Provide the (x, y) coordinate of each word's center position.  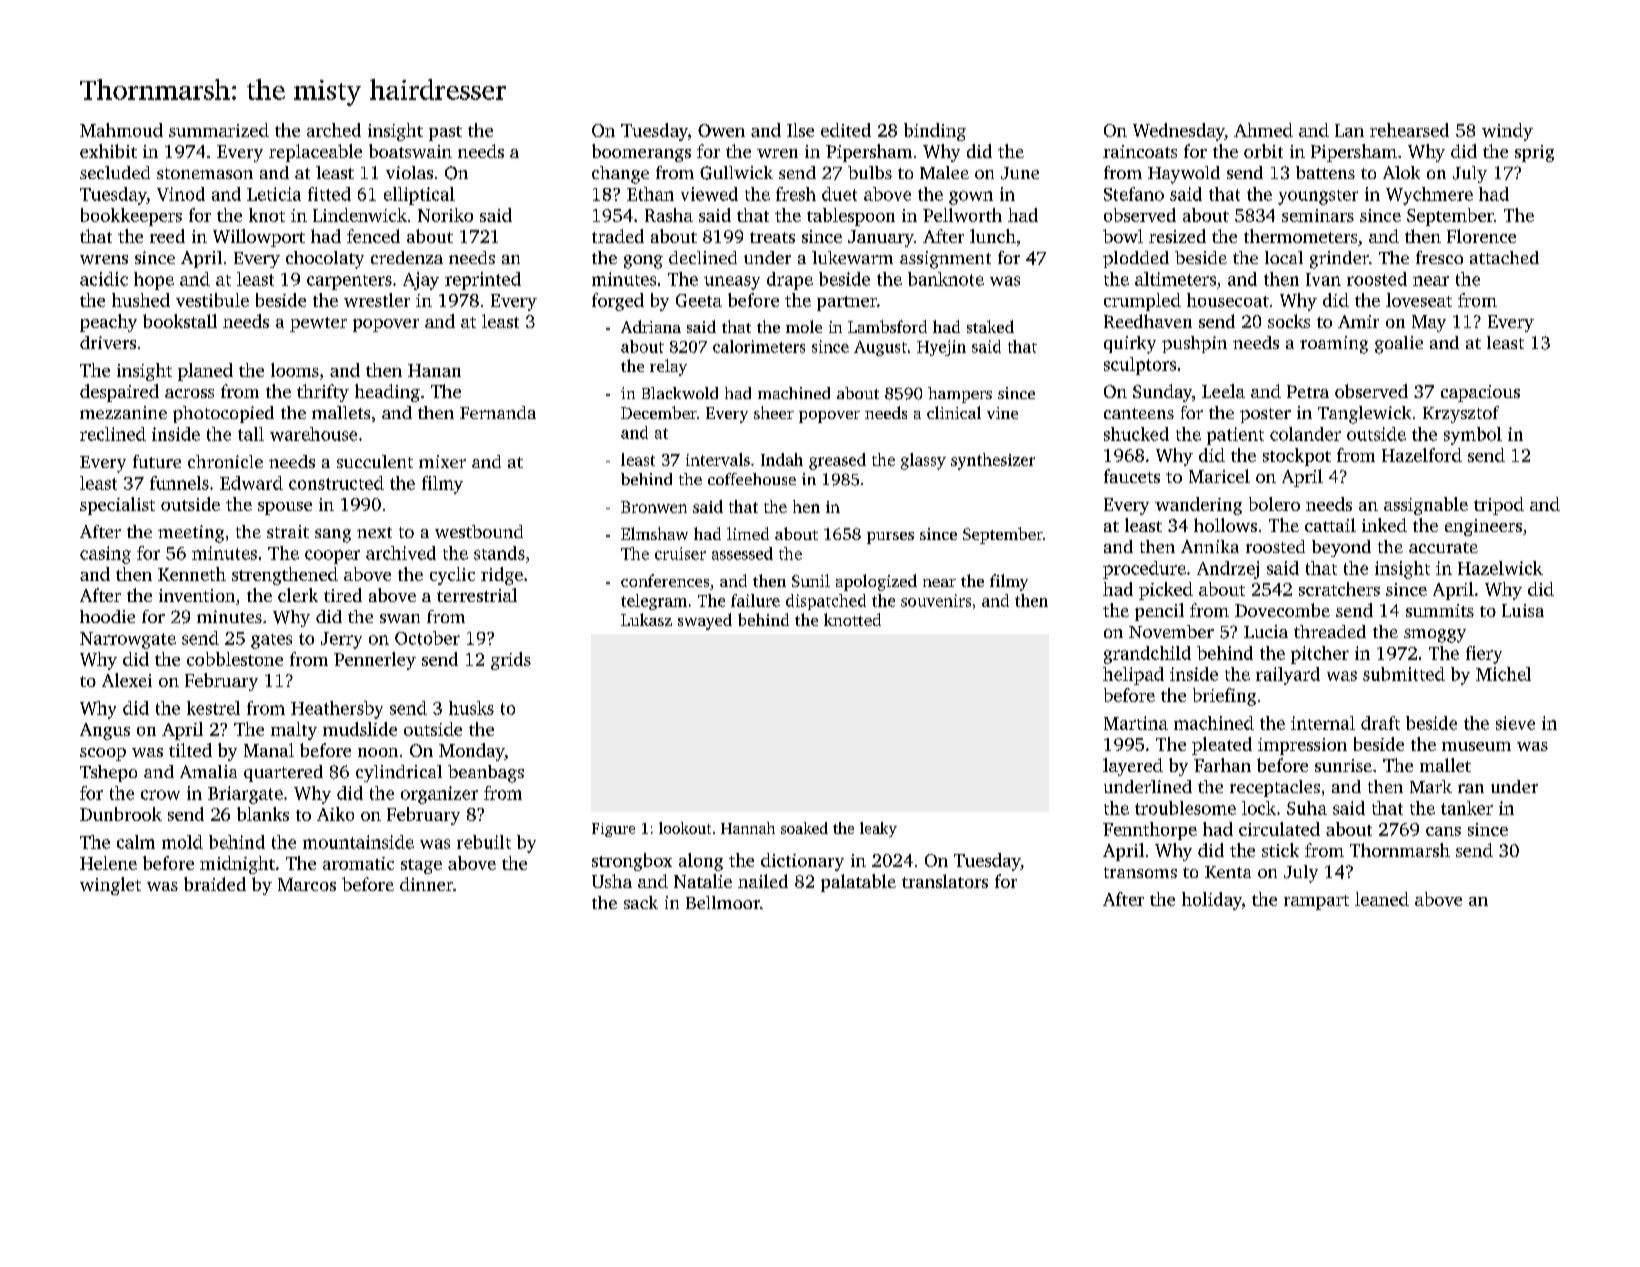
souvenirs (936, 600)
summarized (219, 130)
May (1429, 323)
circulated (1279, 829)
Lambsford (887, 326)
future (157, 461)
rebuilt (484, 842)
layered (1133, 767)
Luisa (1523, 610)
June (1020, 173)
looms (295, 370)
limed (748, 533)
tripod (1499, 506)
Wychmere (1429, 196)
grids (511, 661)
